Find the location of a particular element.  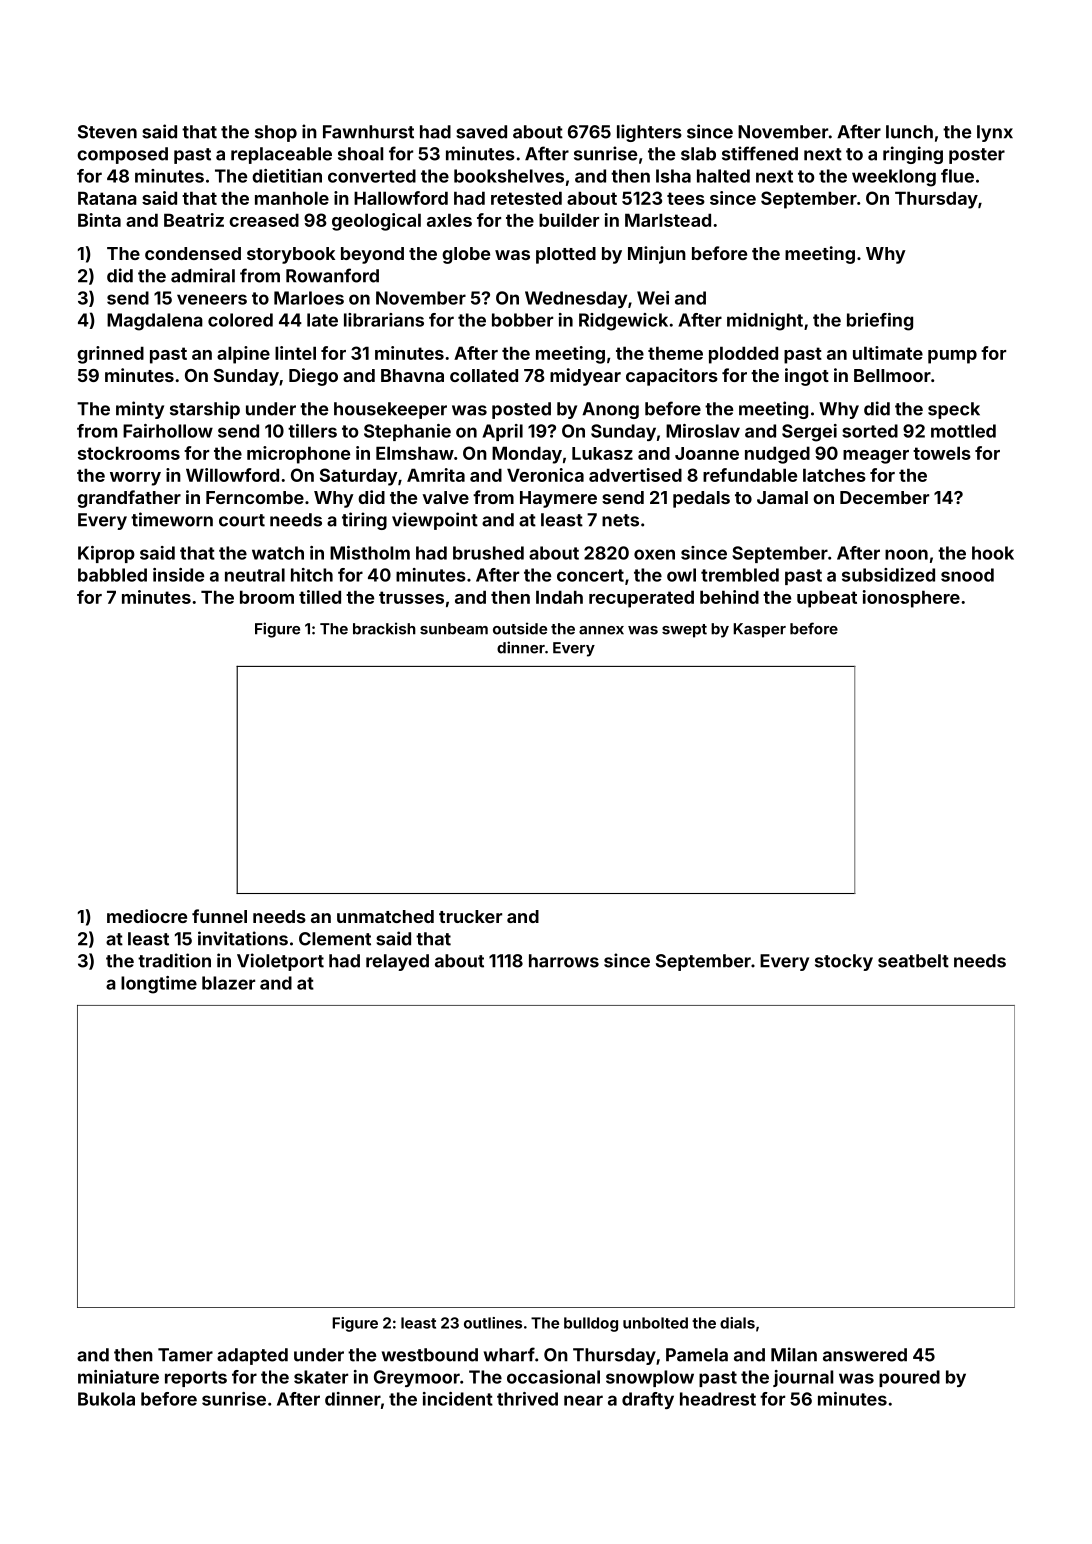

Beatriz is located at coordinates (194, 220).
